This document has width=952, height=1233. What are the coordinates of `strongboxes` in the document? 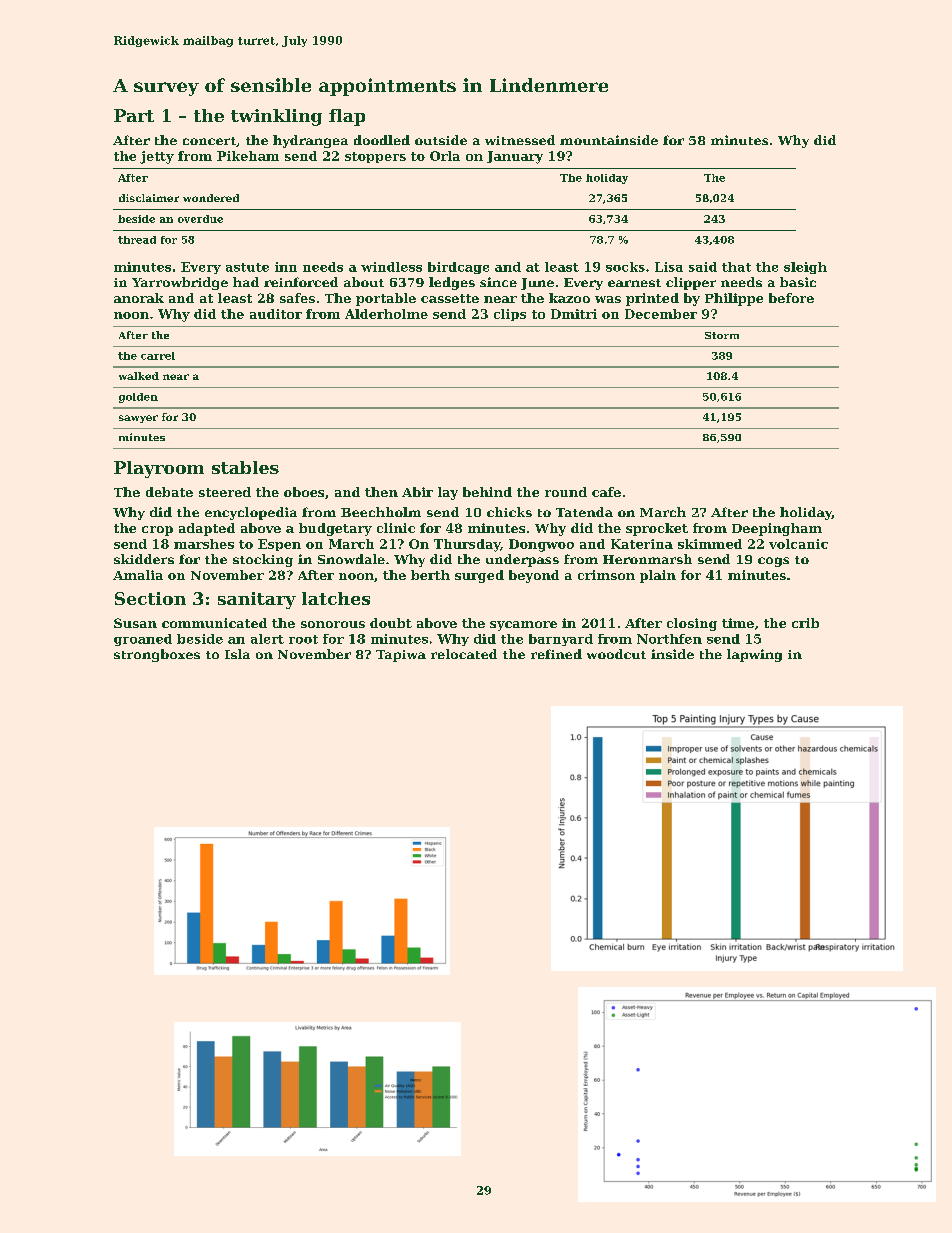 It's located at (157, 655).
